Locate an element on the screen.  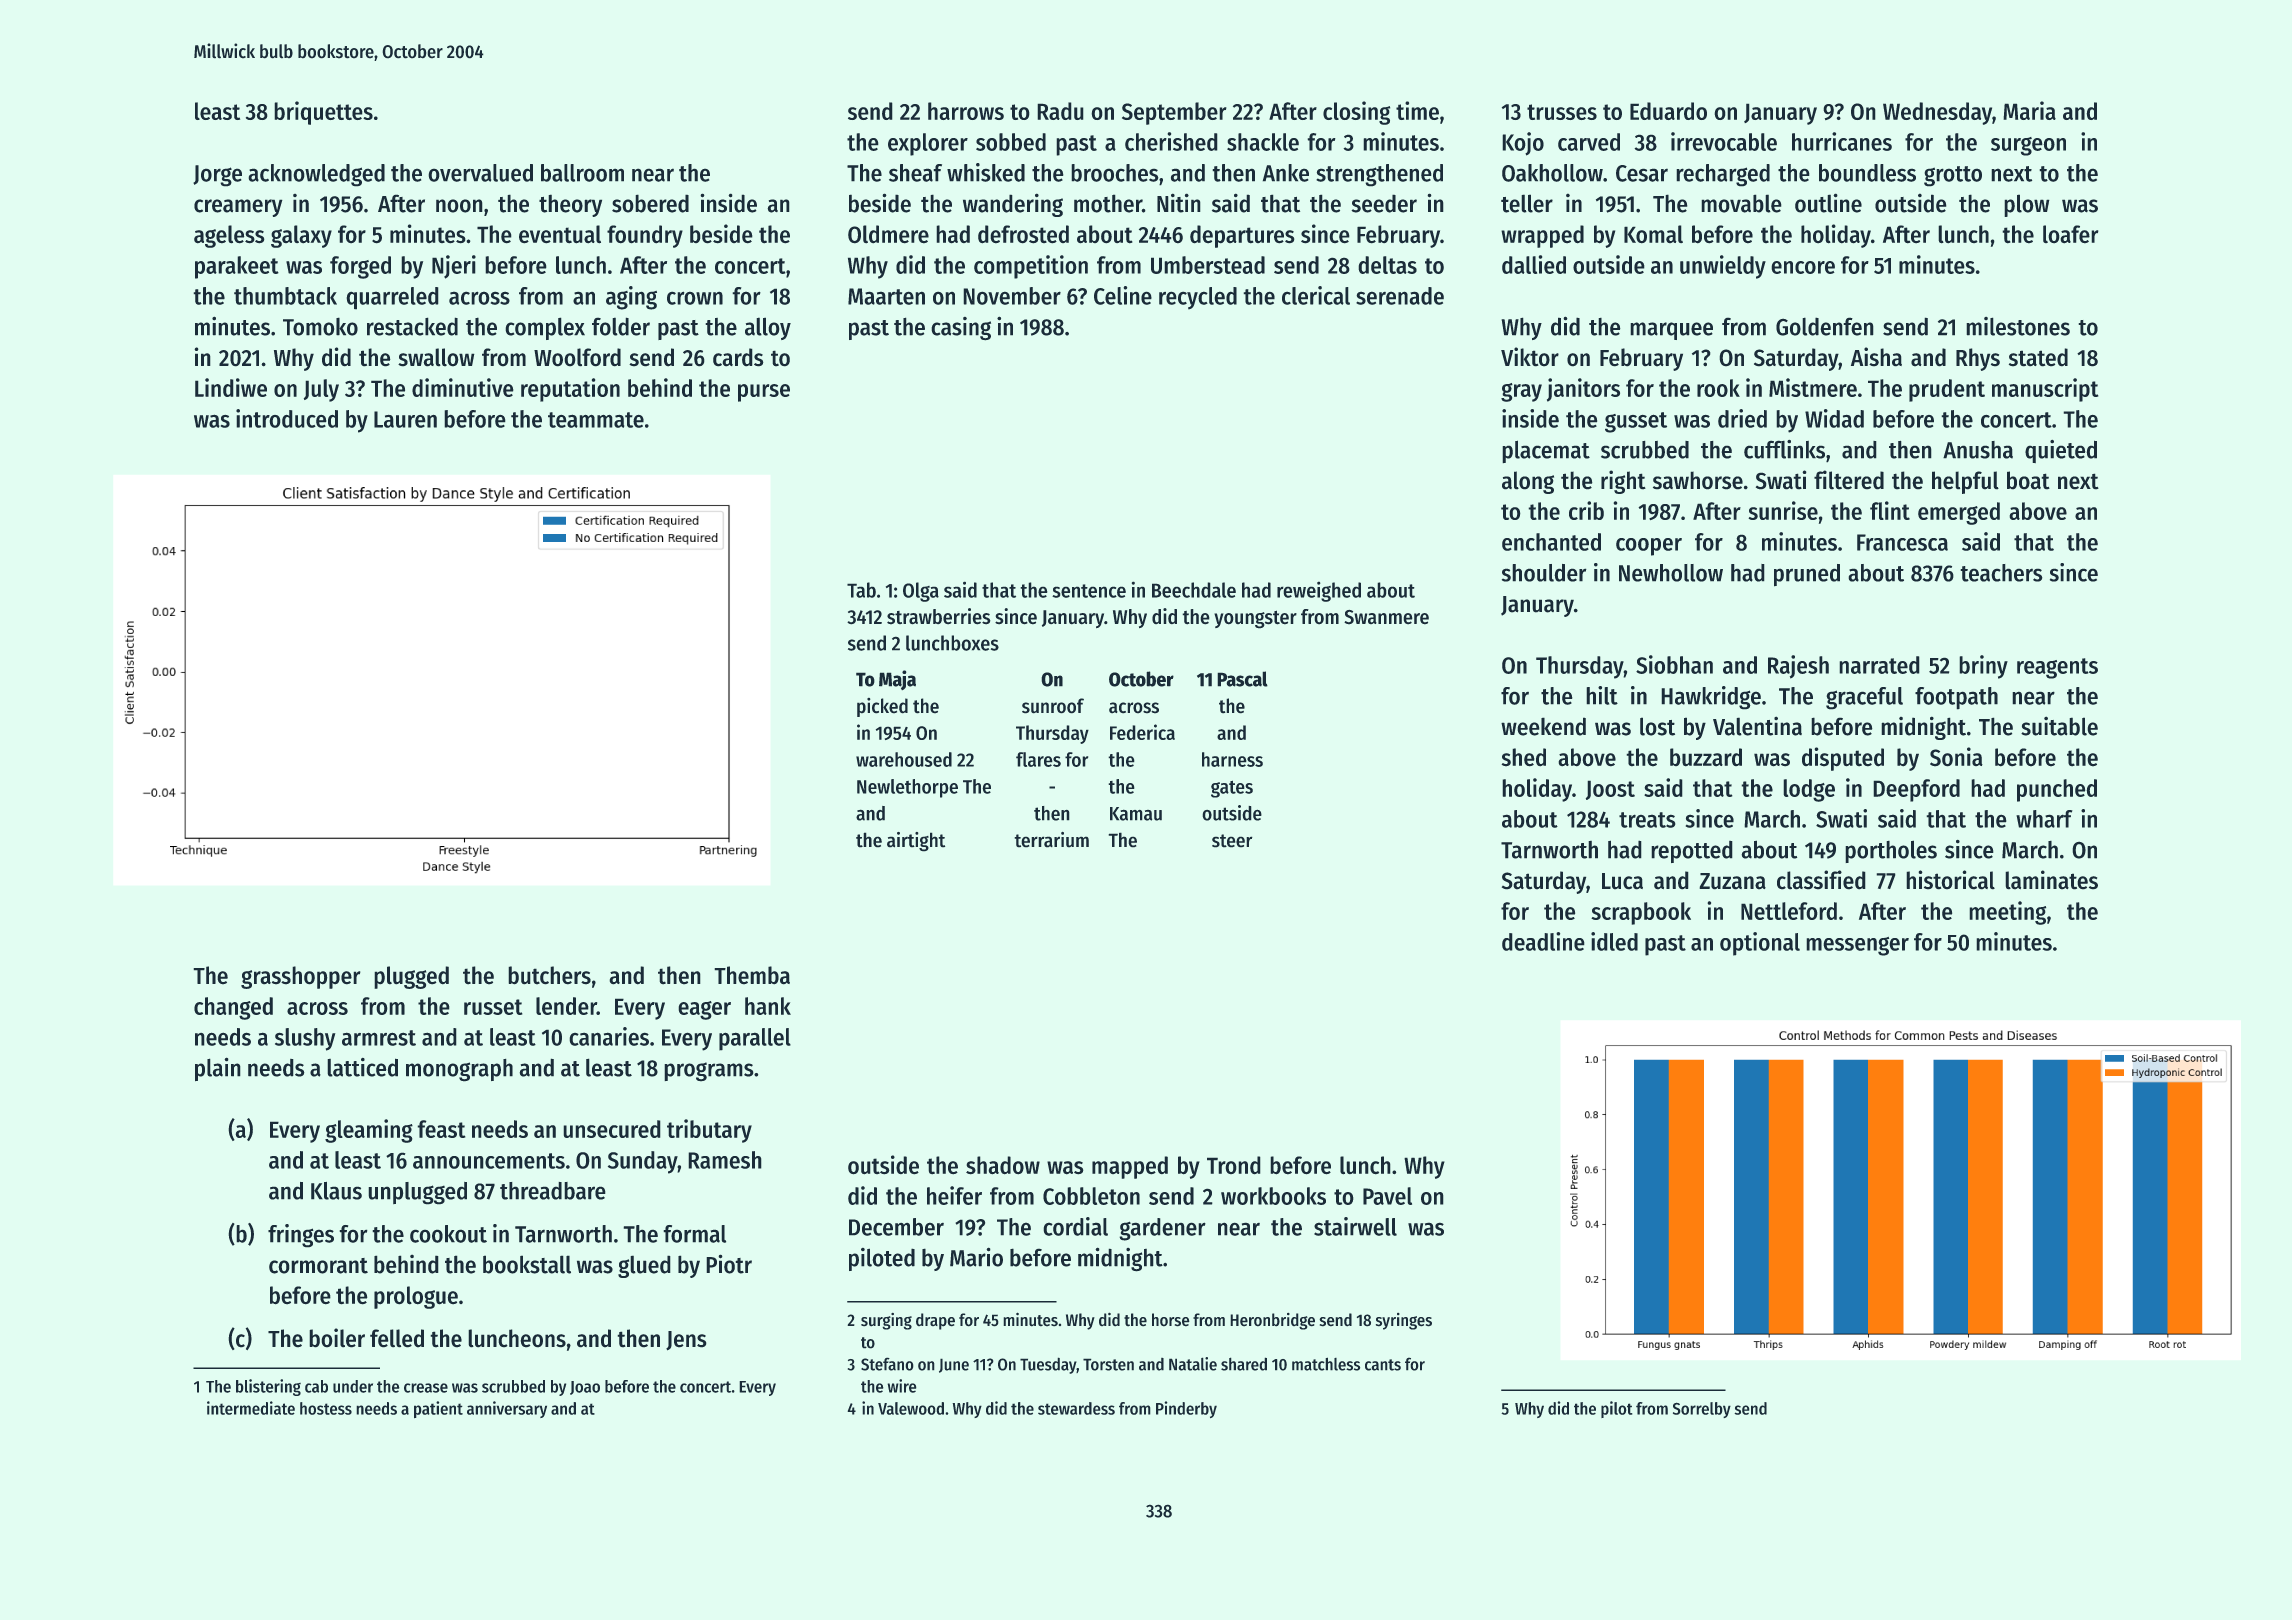
Valewood is located at coordinates (911, 1408).
